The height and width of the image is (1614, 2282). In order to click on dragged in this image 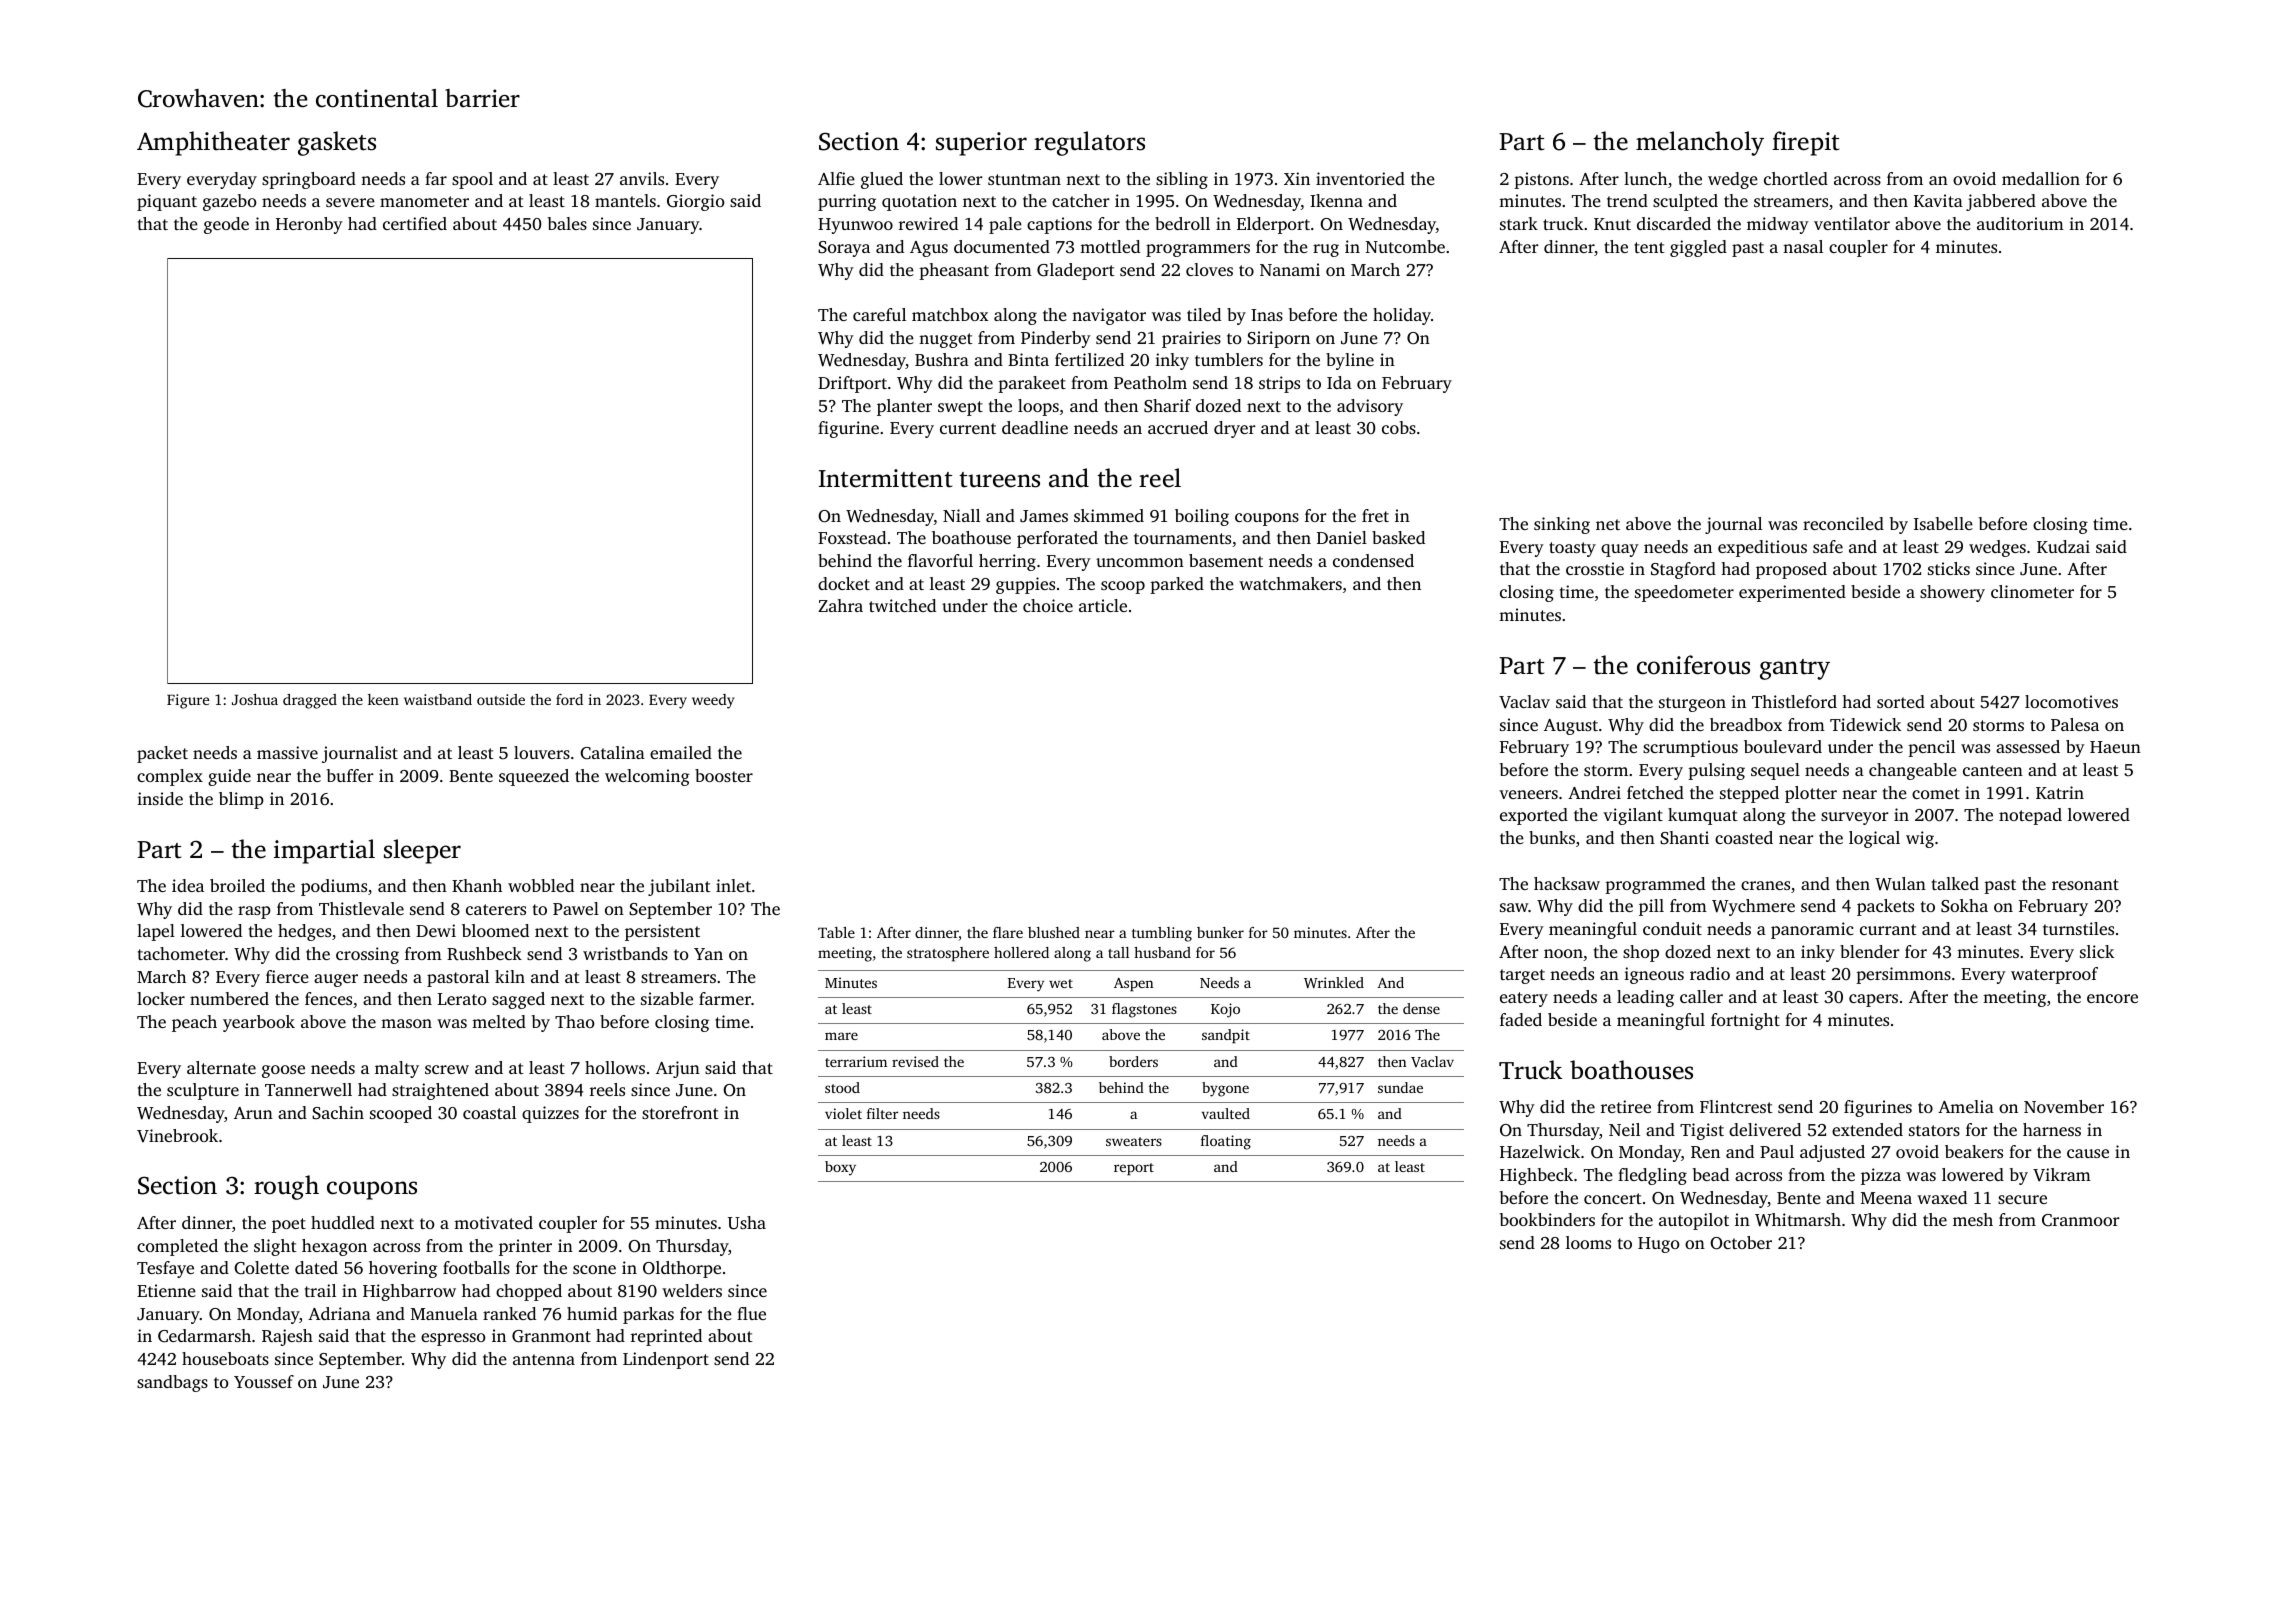, I will do `click(310, 701)`.
